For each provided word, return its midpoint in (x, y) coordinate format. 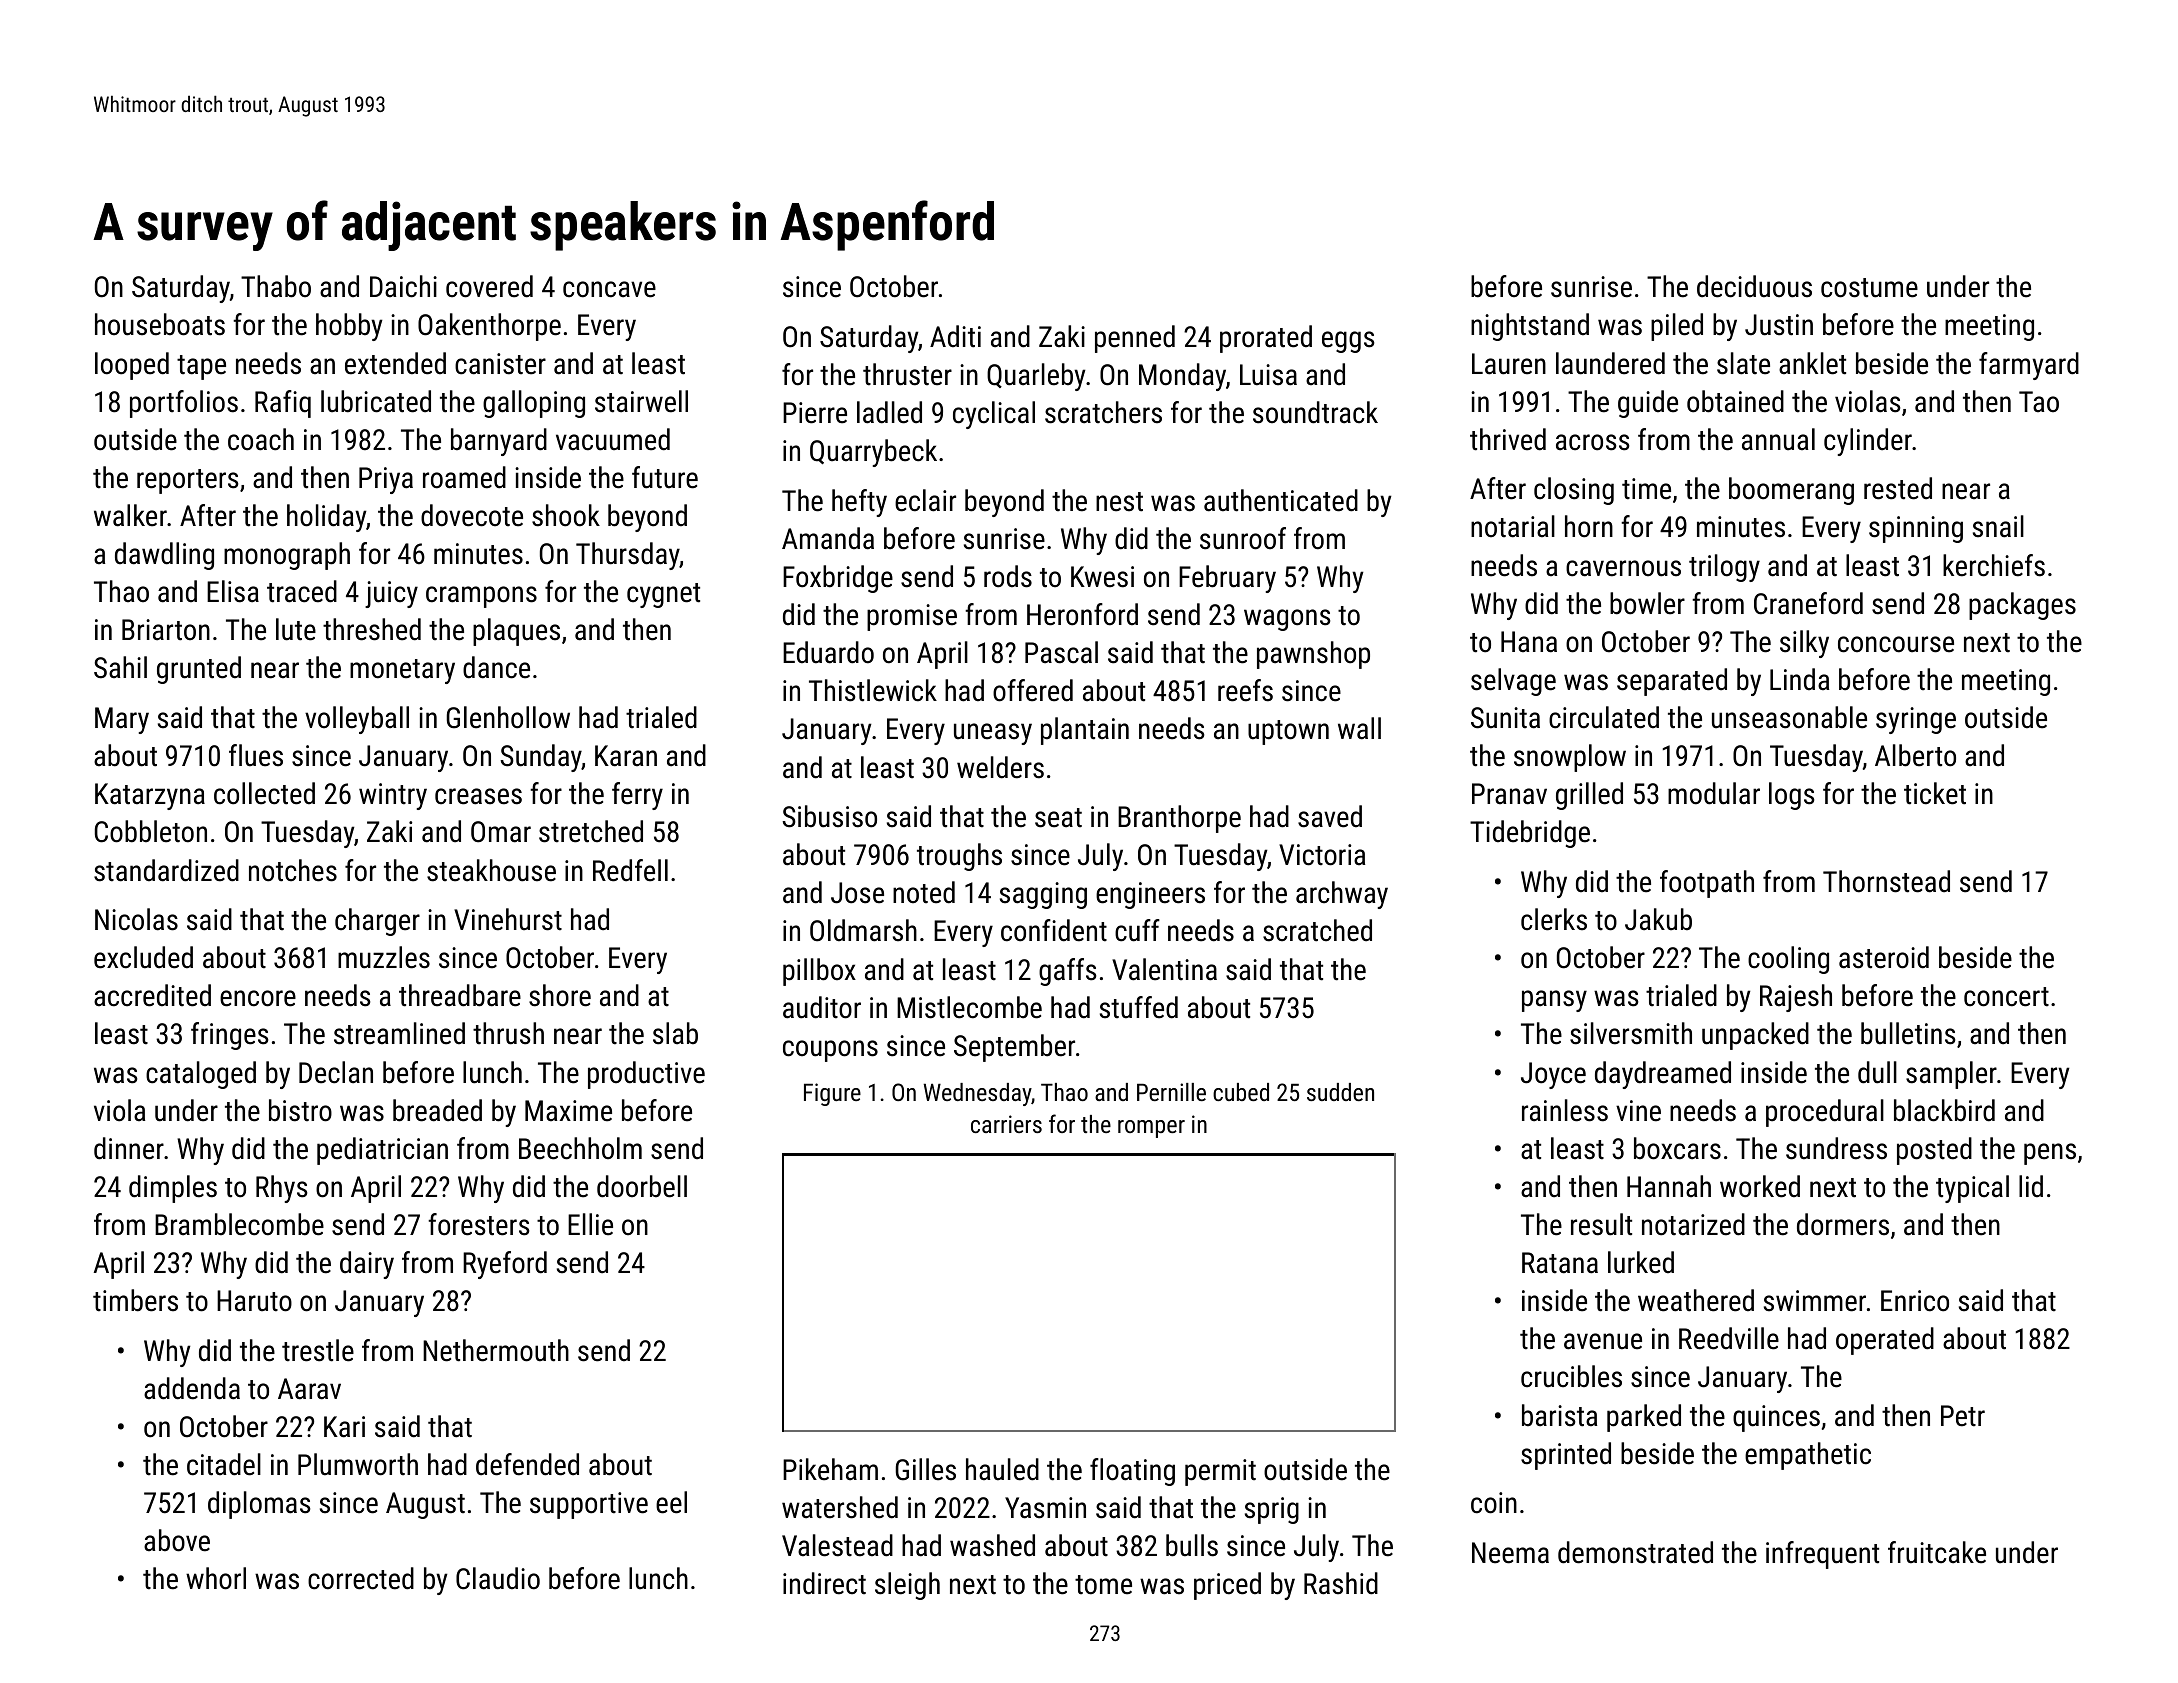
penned (1135, 339)
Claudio (498, 1578)
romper (1151, 1129)
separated (1672, 682)
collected (264, 793)
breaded (437, 1110)
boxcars (1677, 1148)
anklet (1812, 363)
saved (1330, 816)
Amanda (828, 538)
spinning (1916, 529)
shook (566, 515)
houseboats (160, 324)
